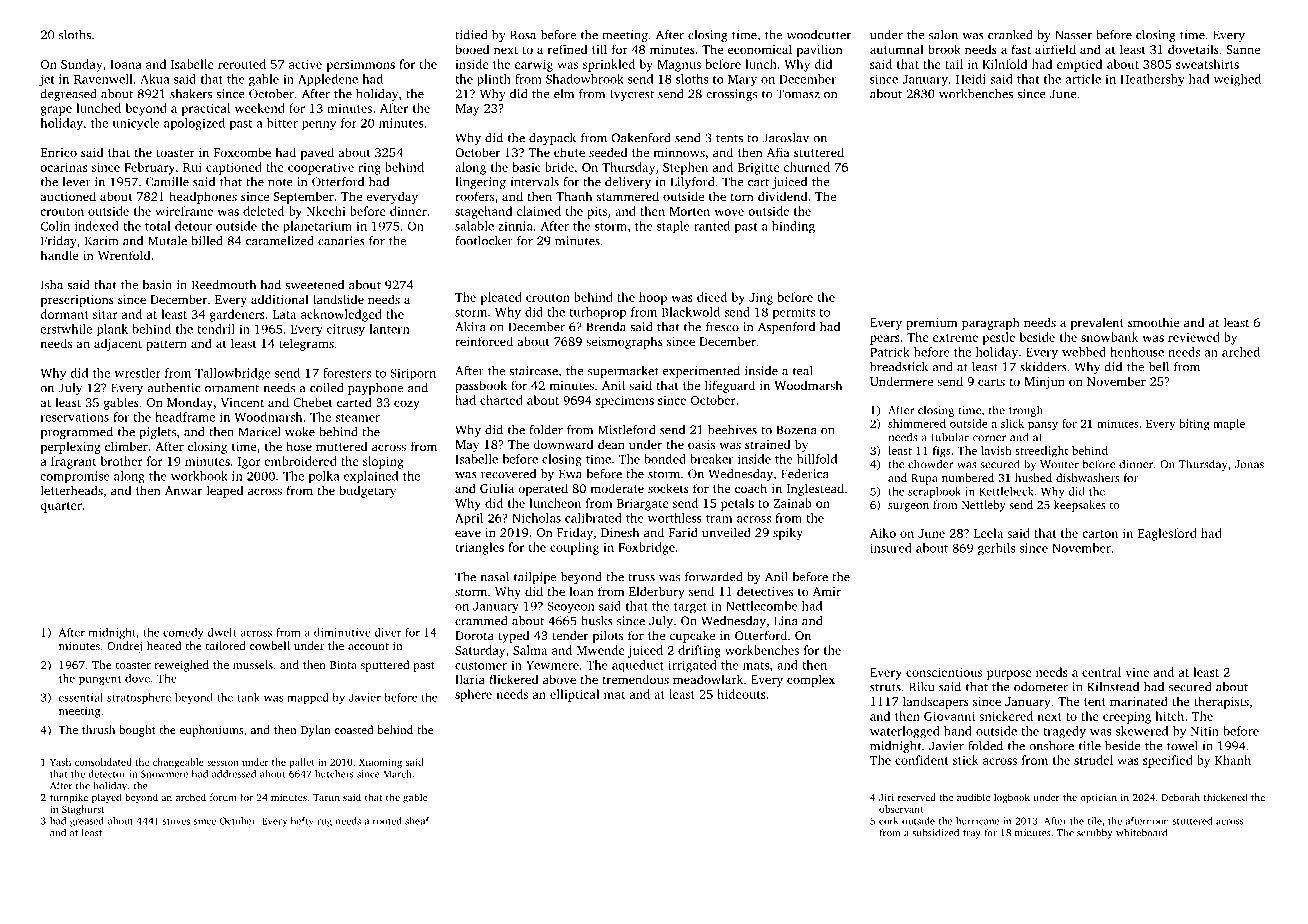 The height and width of the screenshot is (924, 1308). What do you see at coordinates (225, 491) in the screenshot?
I see `leaped` at bounding box center [225, 491].
